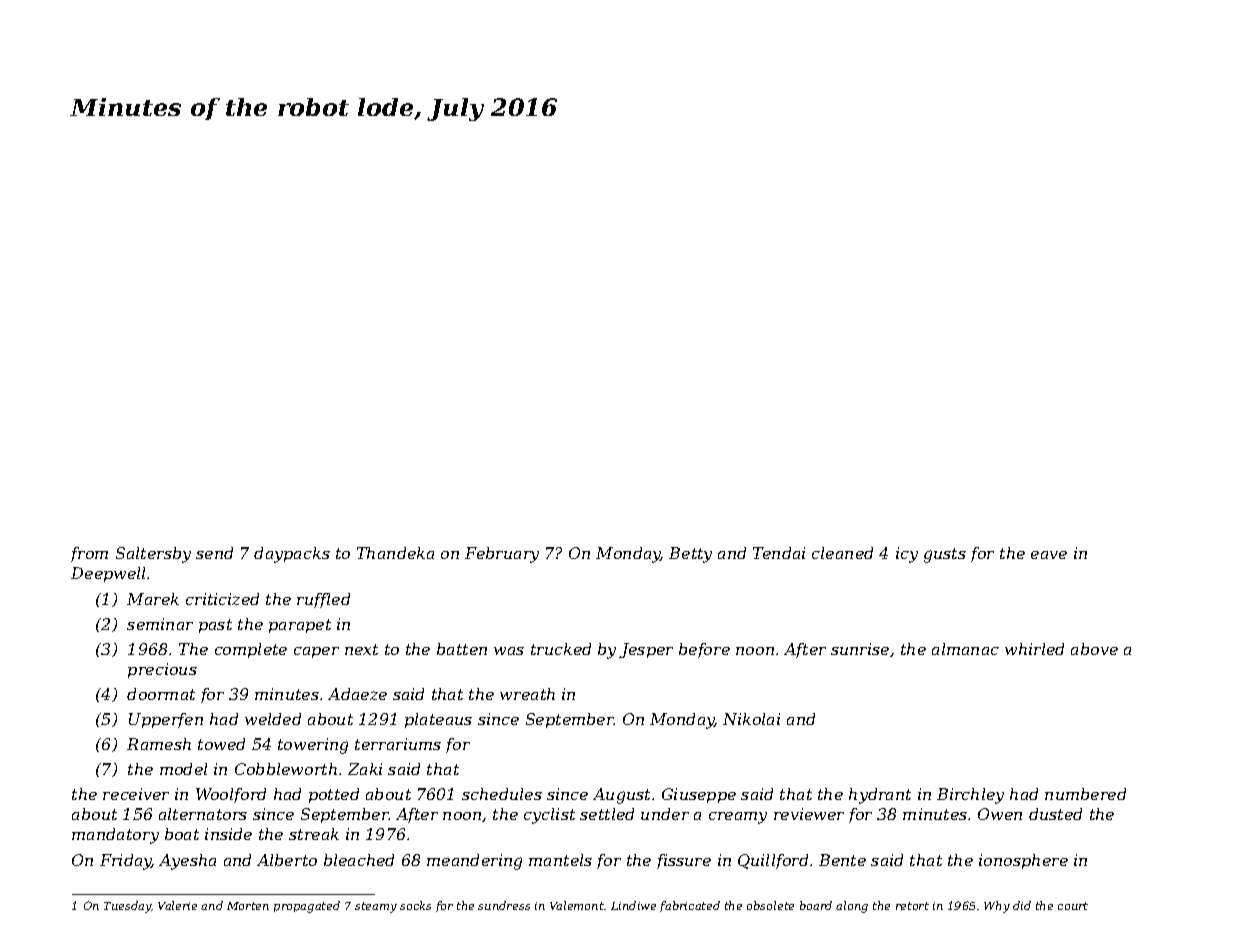  I want to click on Betty, so click(690, 555).
